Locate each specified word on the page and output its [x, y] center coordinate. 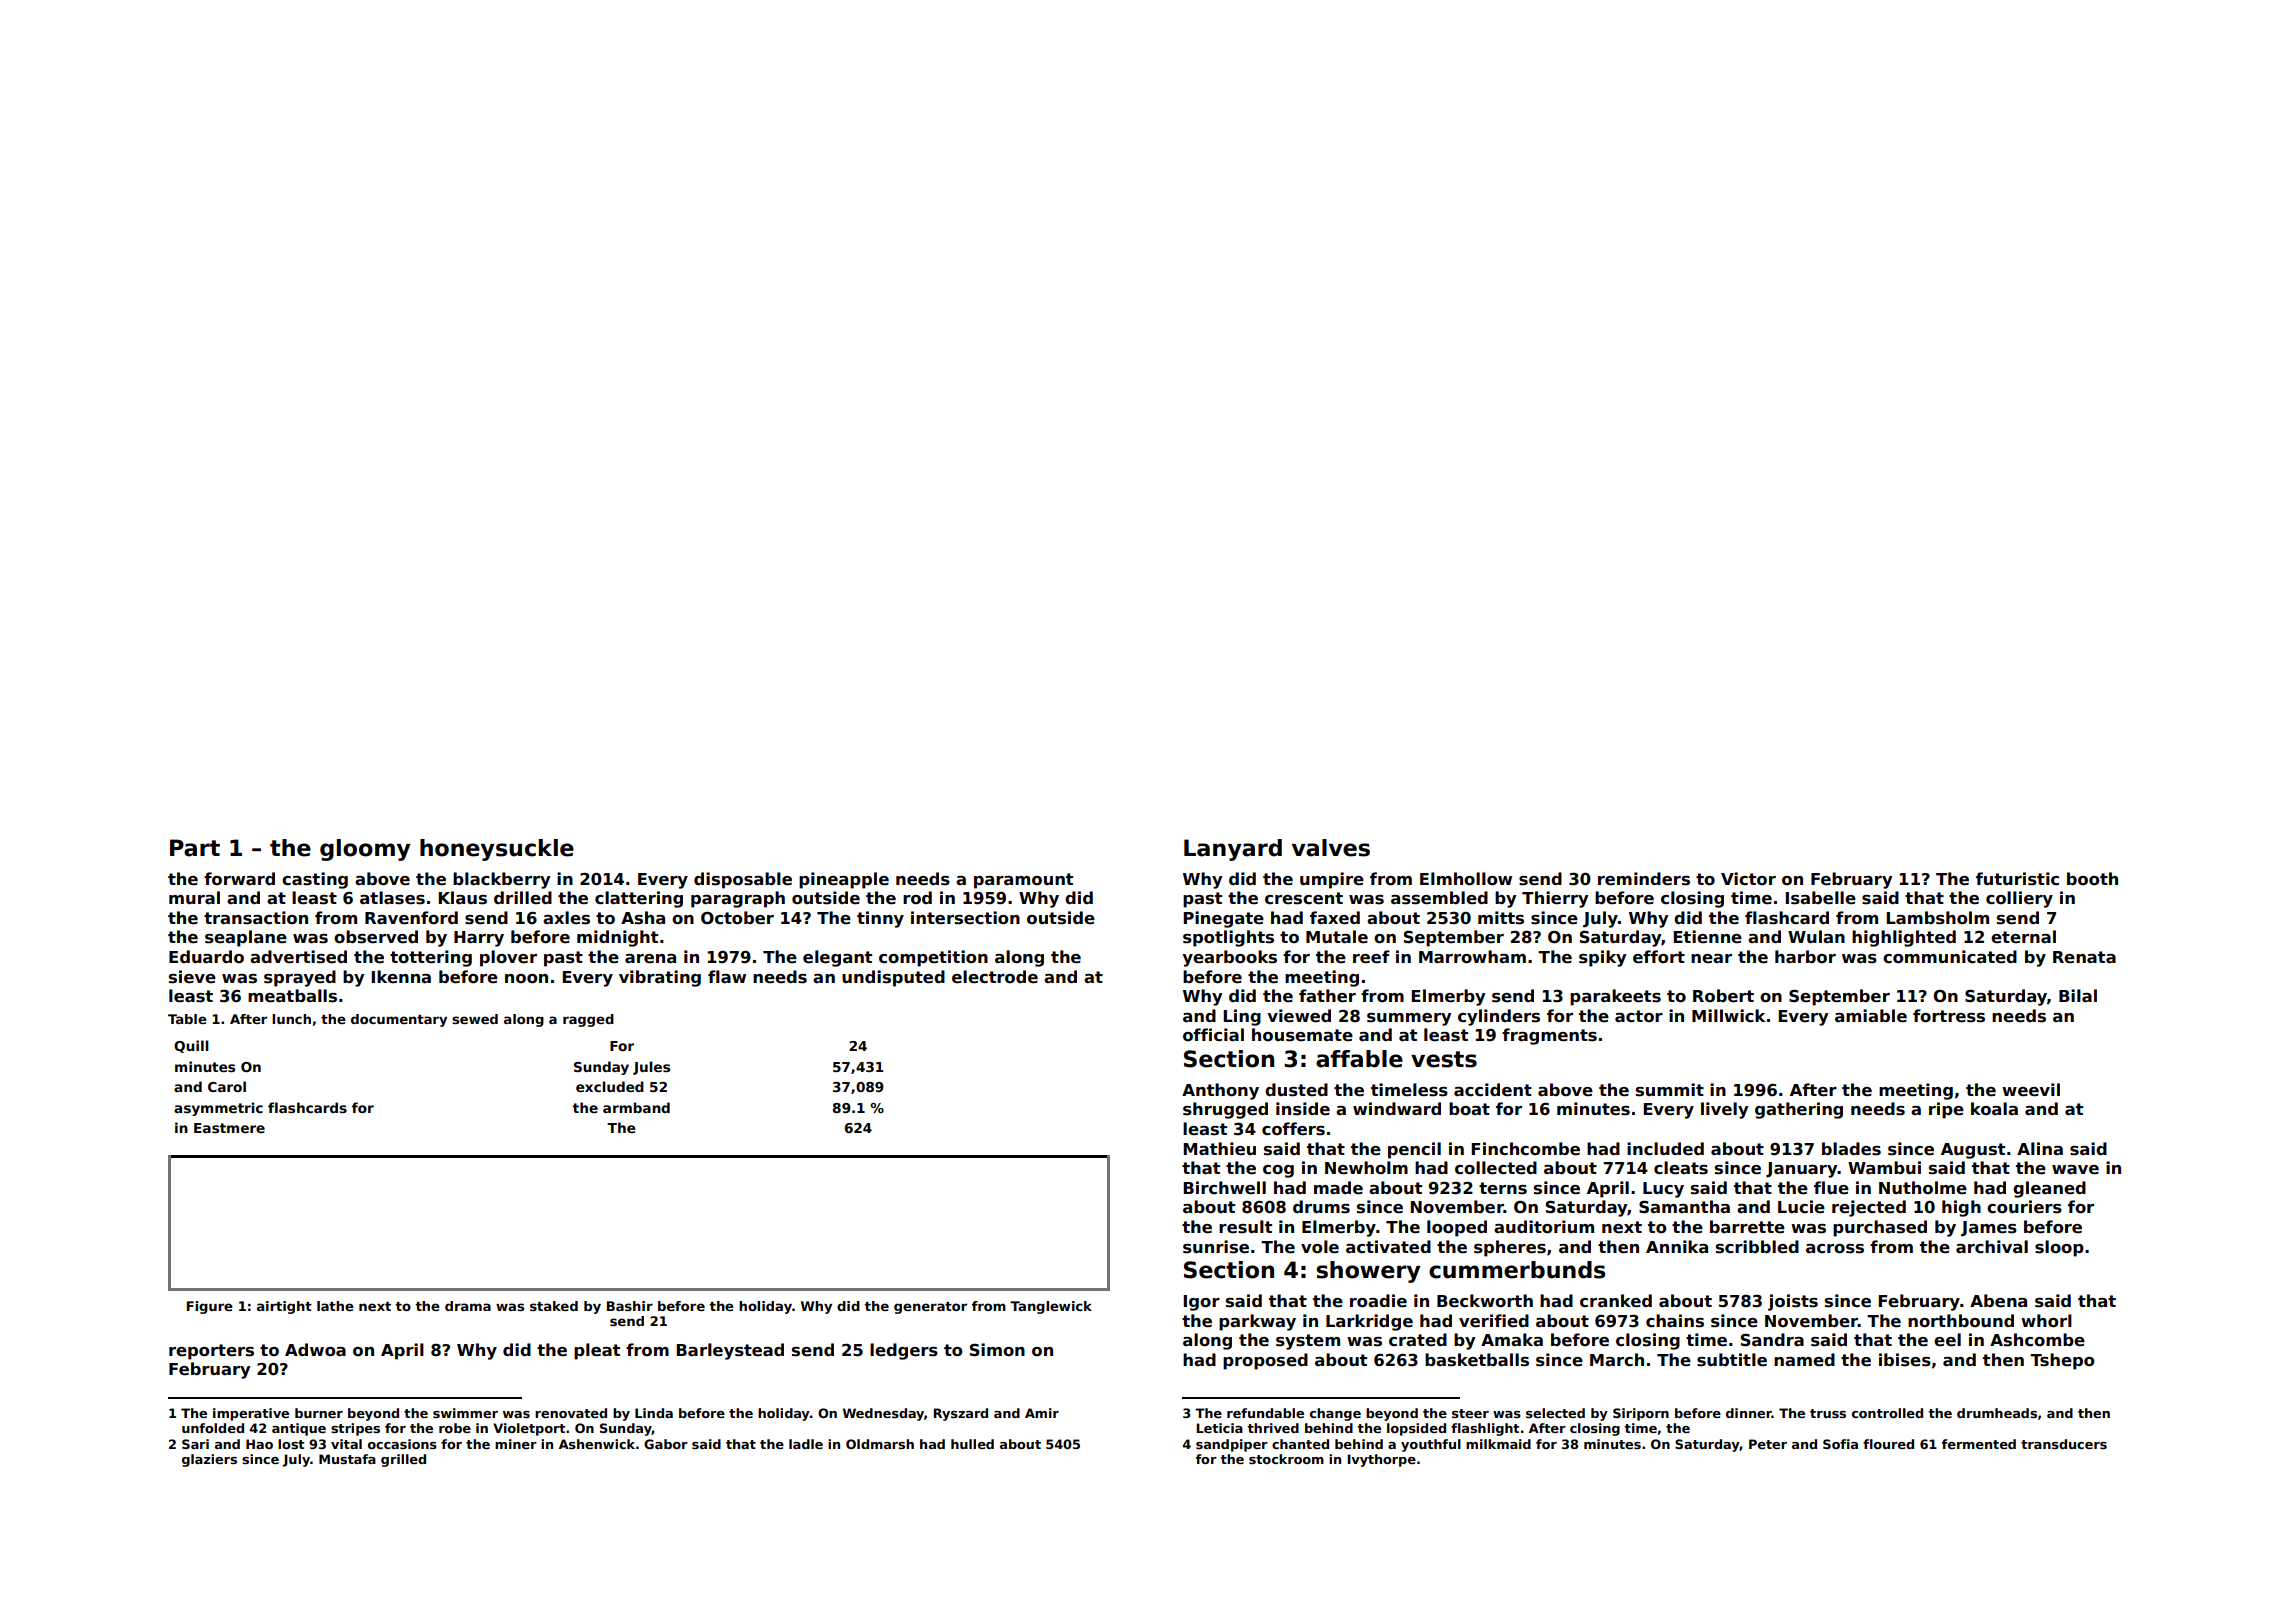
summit [1670, 1090]
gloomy [365, 850]
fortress [1949, 1016]
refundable [1265, 1413]
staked [554, 1306]
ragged [588, 1020]
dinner [1749, 1413]
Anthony [1220, 1091]
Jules [651, 1068]
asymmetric [218, 1109]
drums [1321, 1207]
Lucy [1663, 1190]
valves [1331, 848]
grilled [403, 1460]
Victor [1748, 879]
